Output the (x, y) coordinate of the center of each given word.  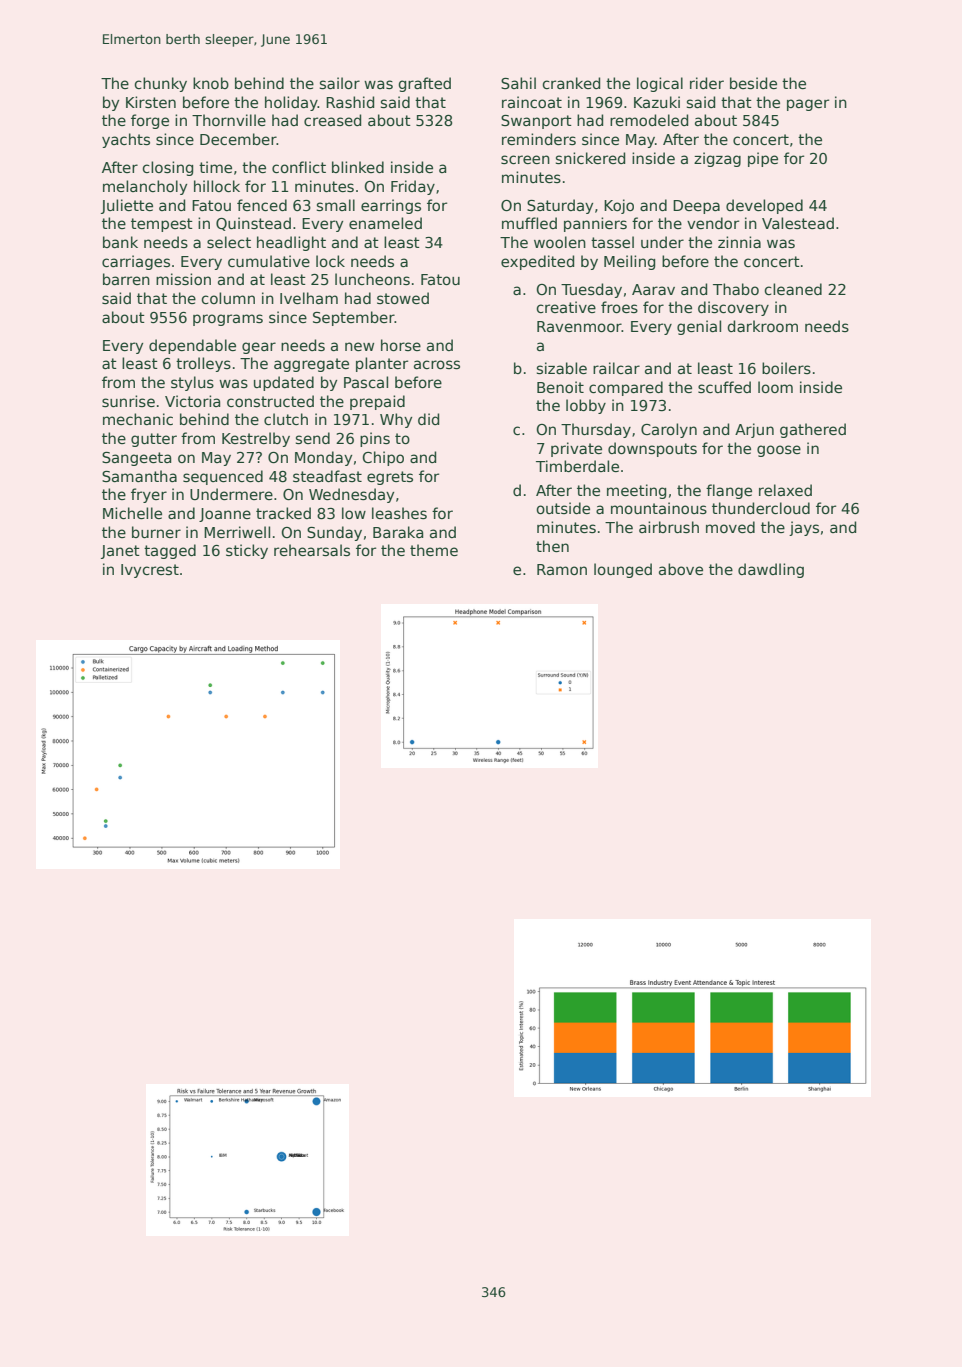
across (437, 364)
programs (228, 320)
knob (211, 83)
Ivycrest (150, 571)
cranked (571, 83)
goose (779, 451)
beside (753, 83)
